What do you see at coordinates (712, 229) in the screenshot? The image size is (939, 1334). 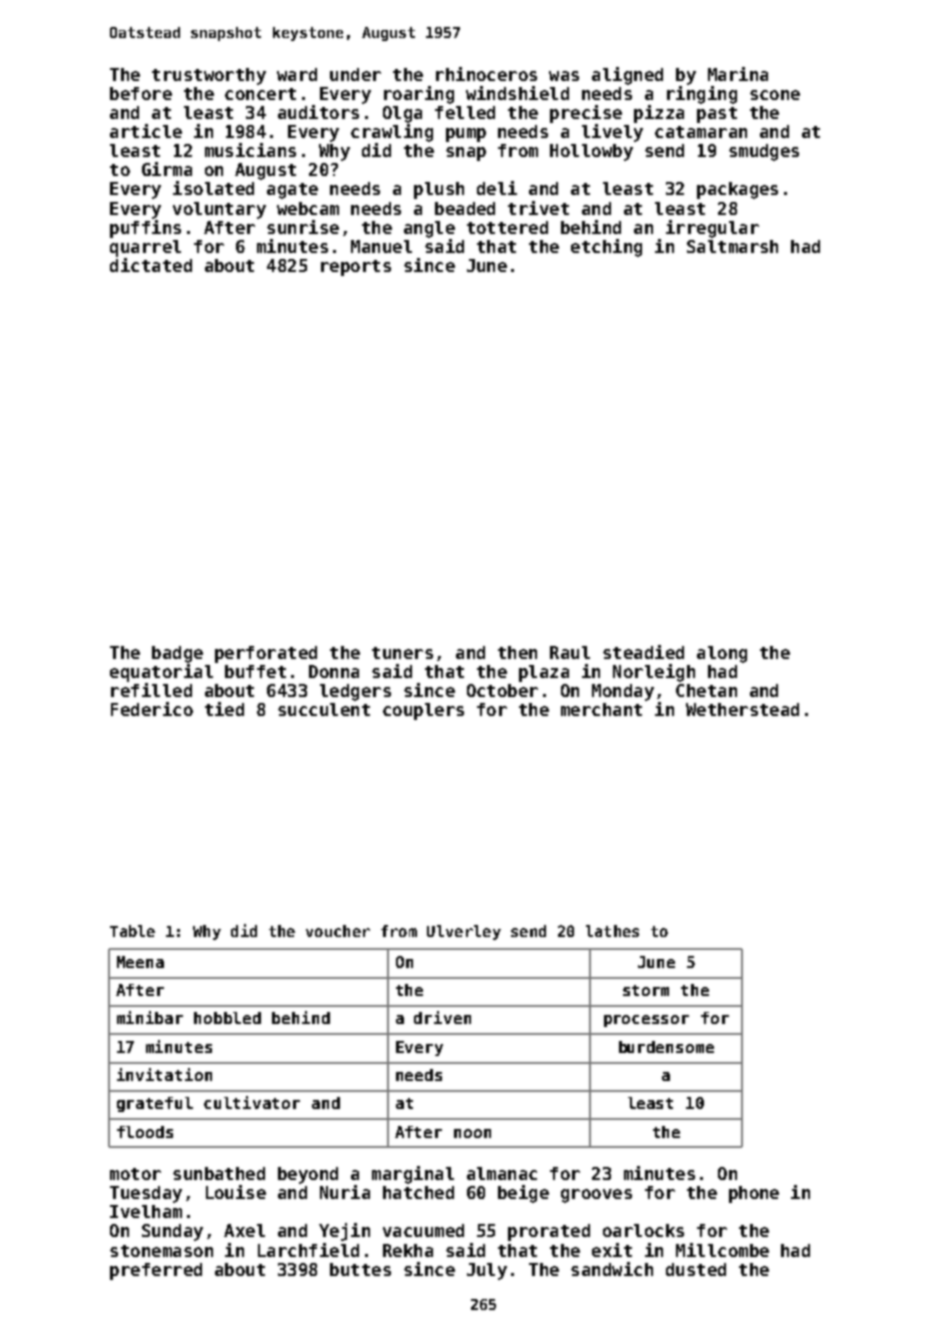 I see `irregular` at bounding box center [712, 229].
